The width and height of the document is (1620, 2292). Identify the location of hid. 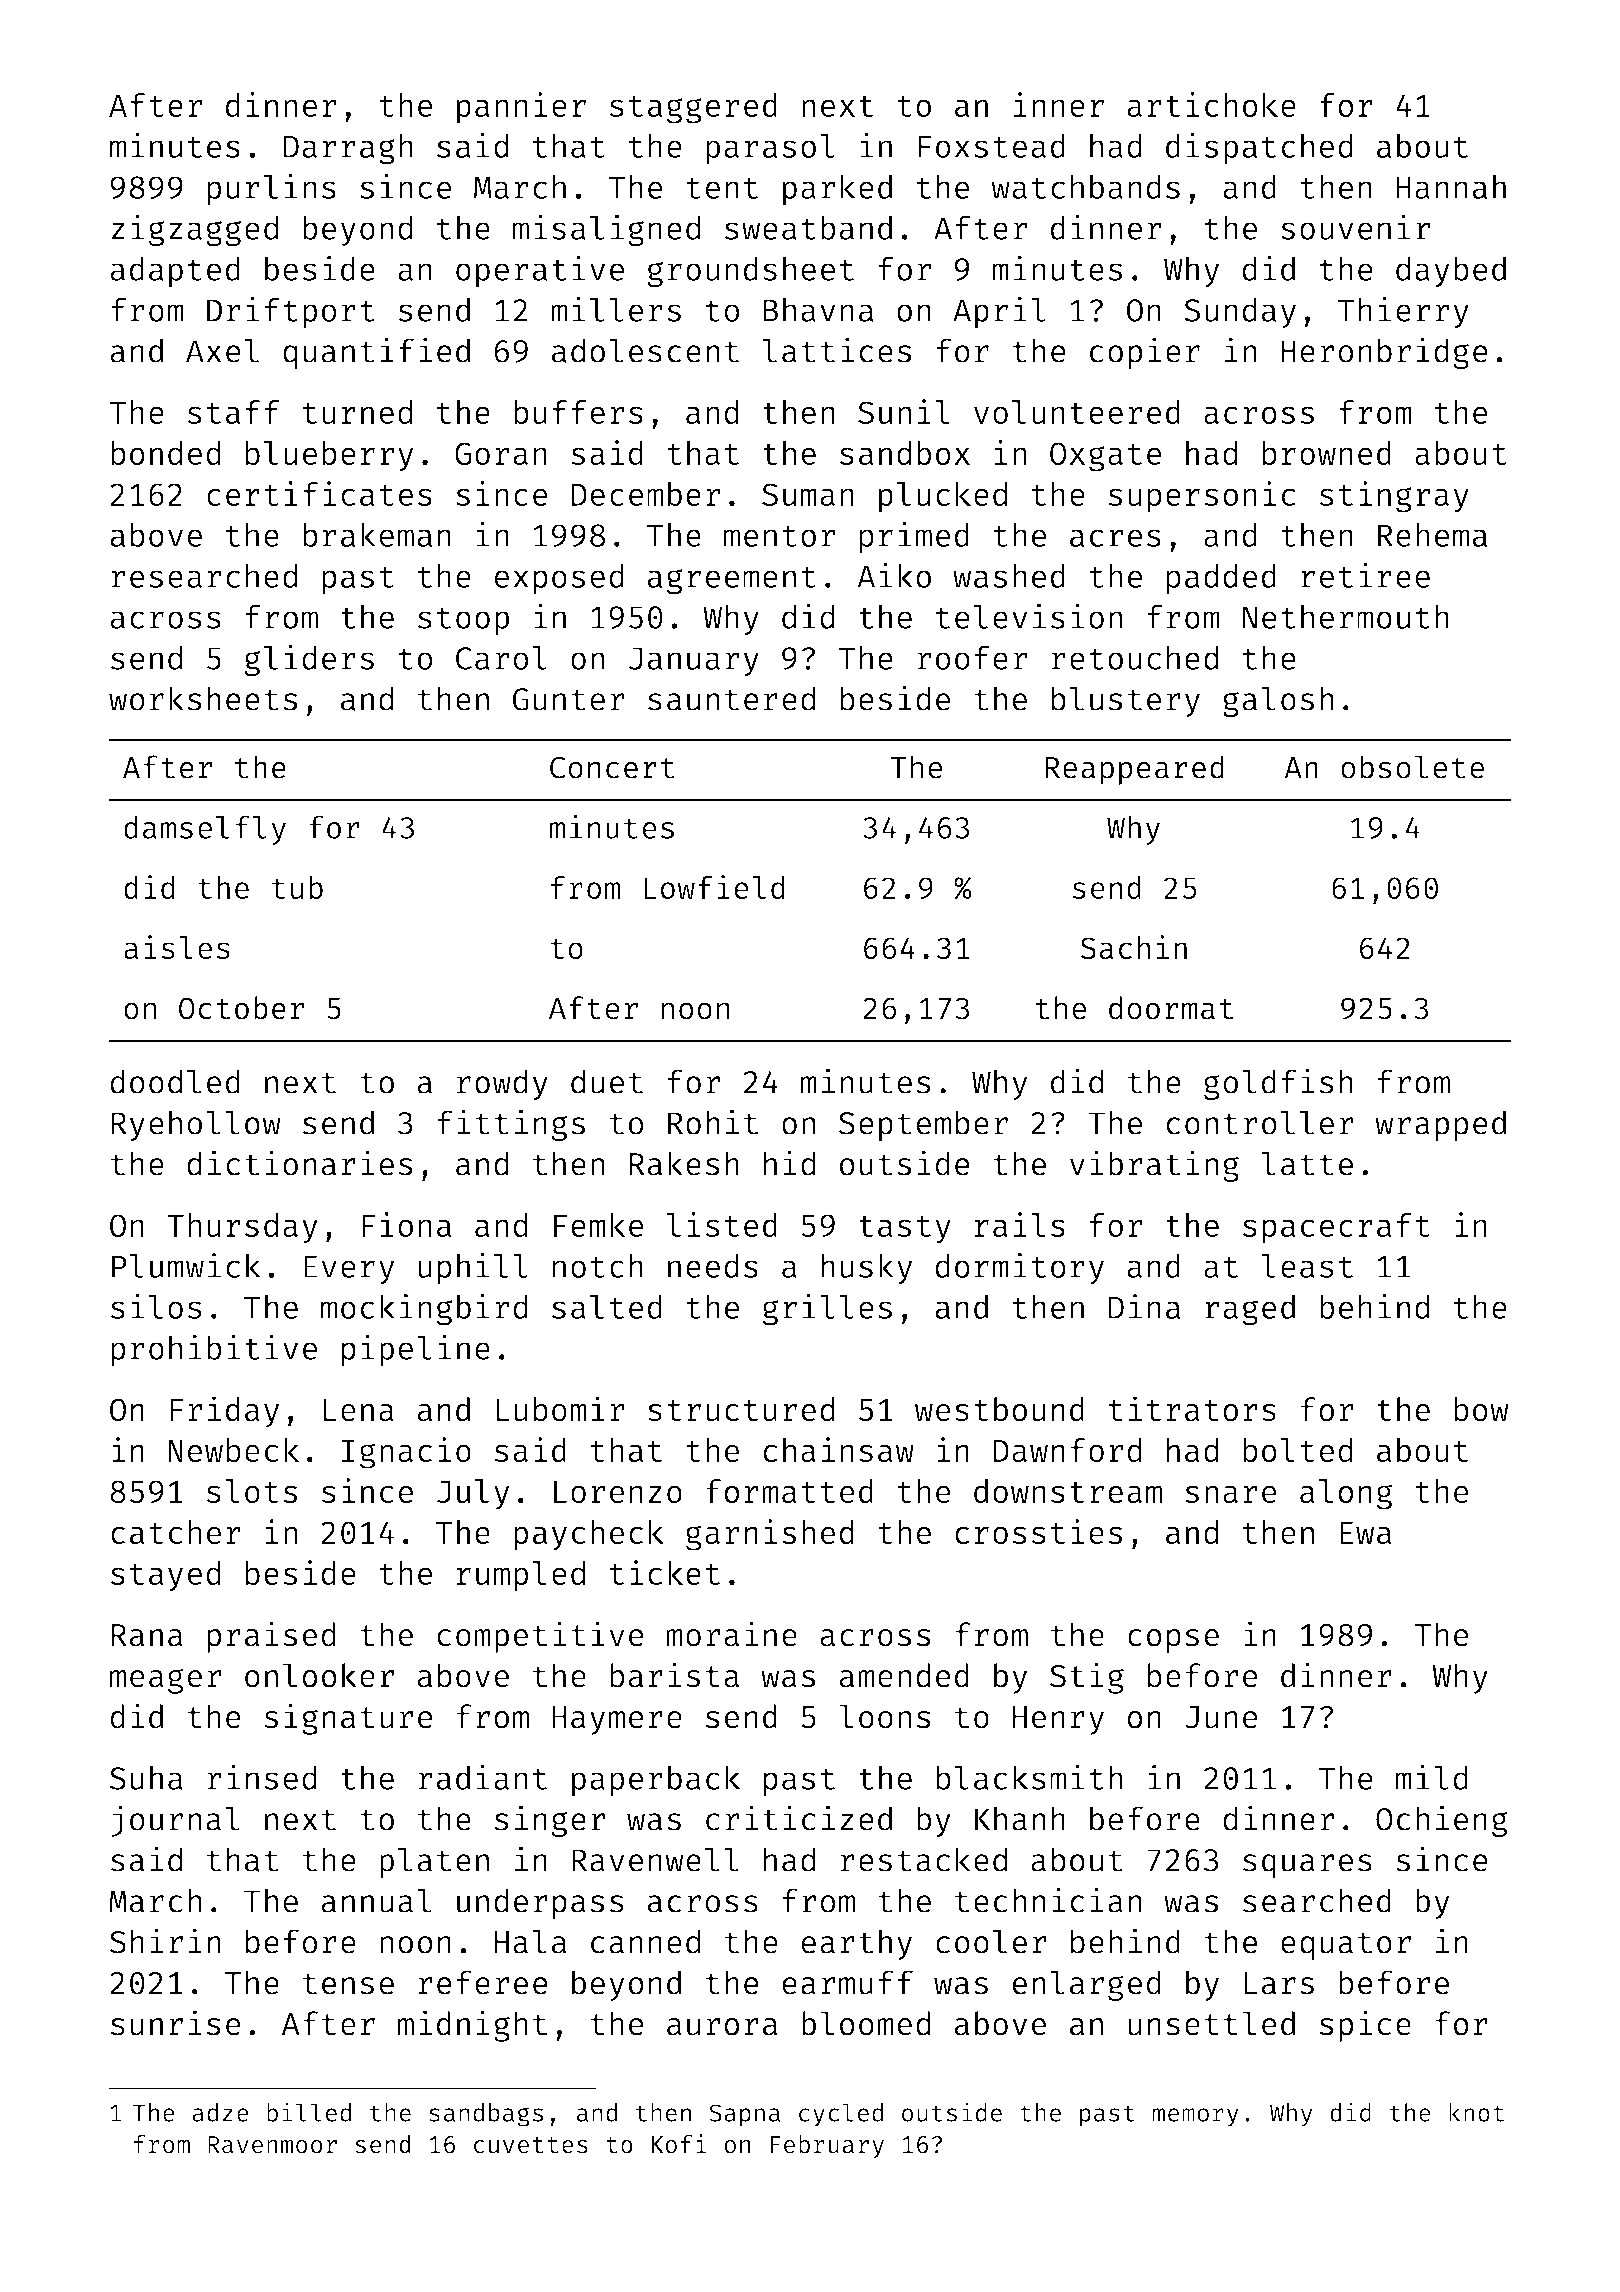
(789, 1163).
